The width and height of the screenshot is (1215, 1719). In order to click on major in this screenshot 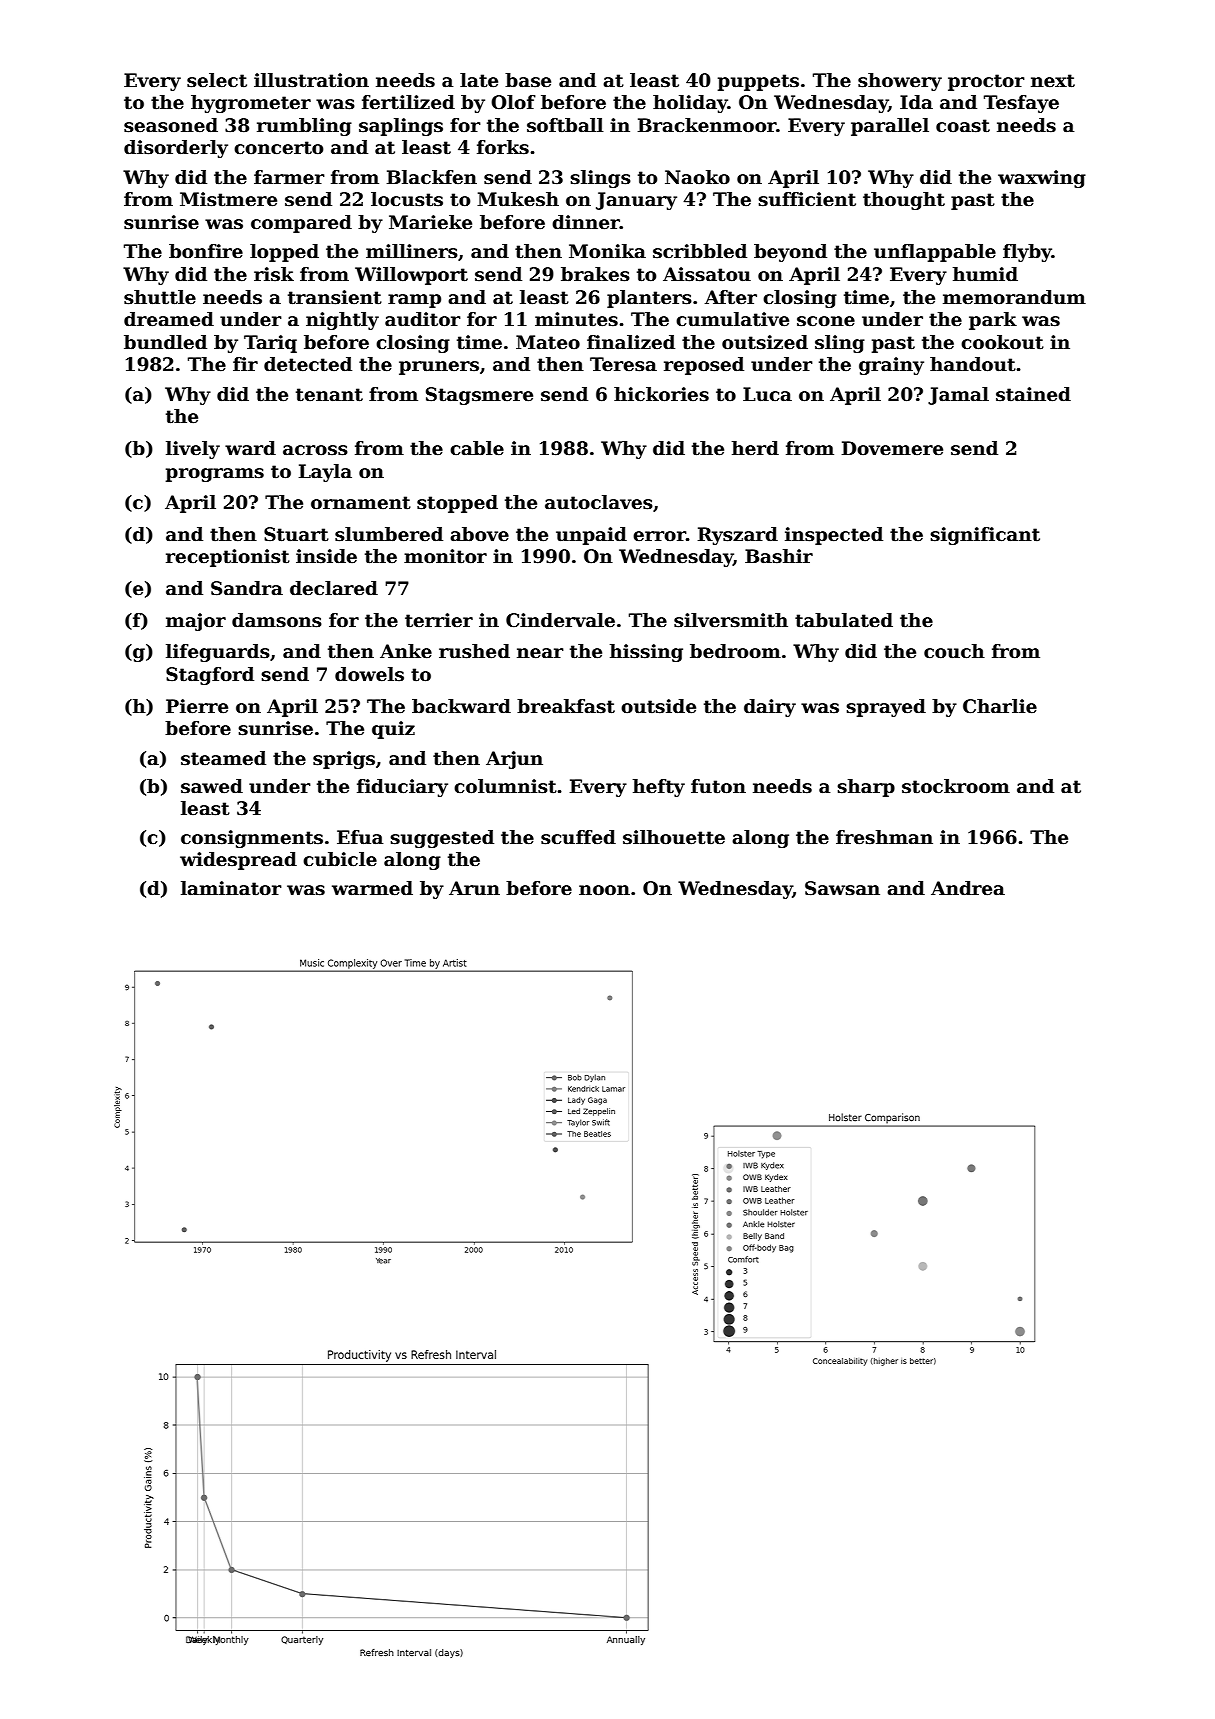, I will do `click(196, 622)`.
